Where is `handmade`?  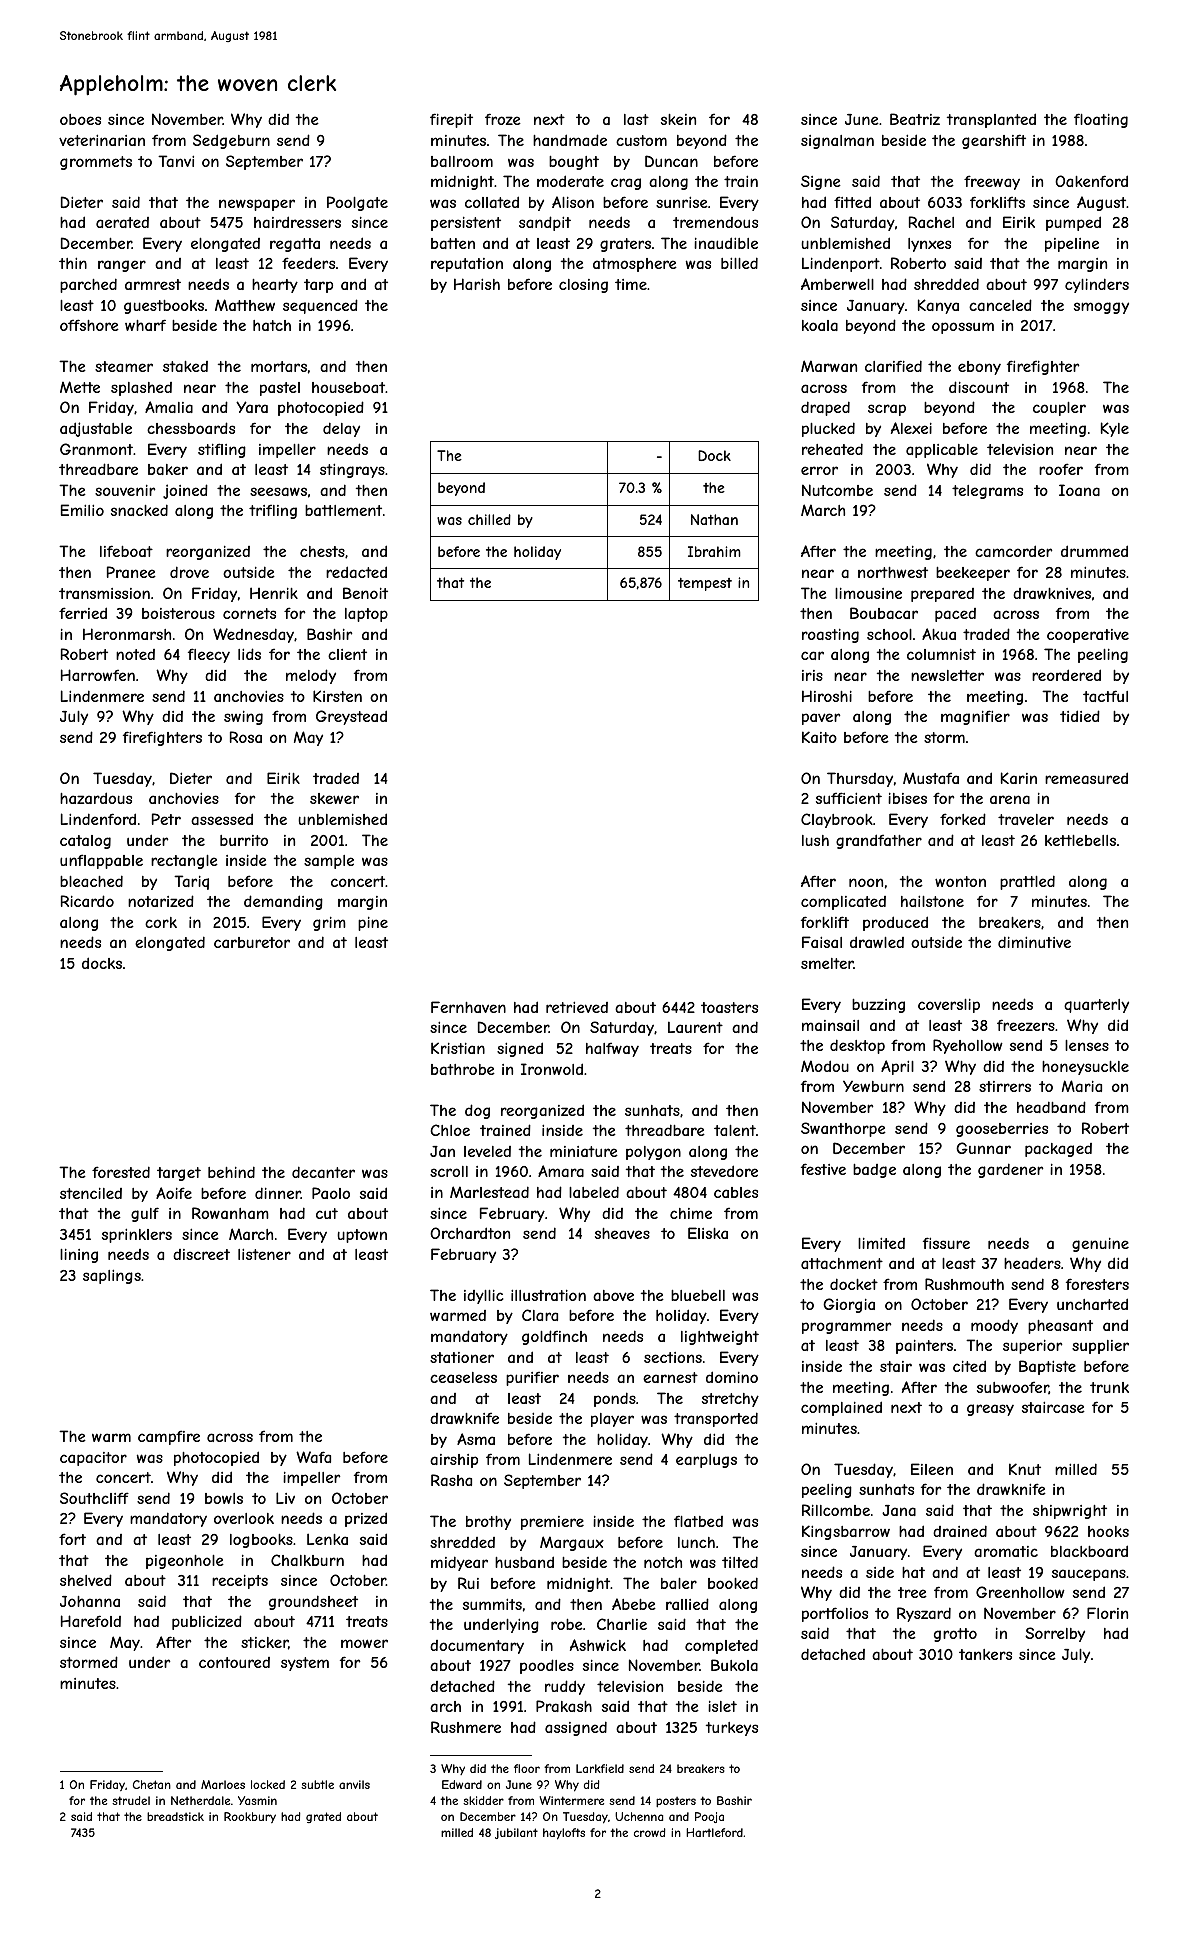
handmade is located at coordinates (570, 140).
